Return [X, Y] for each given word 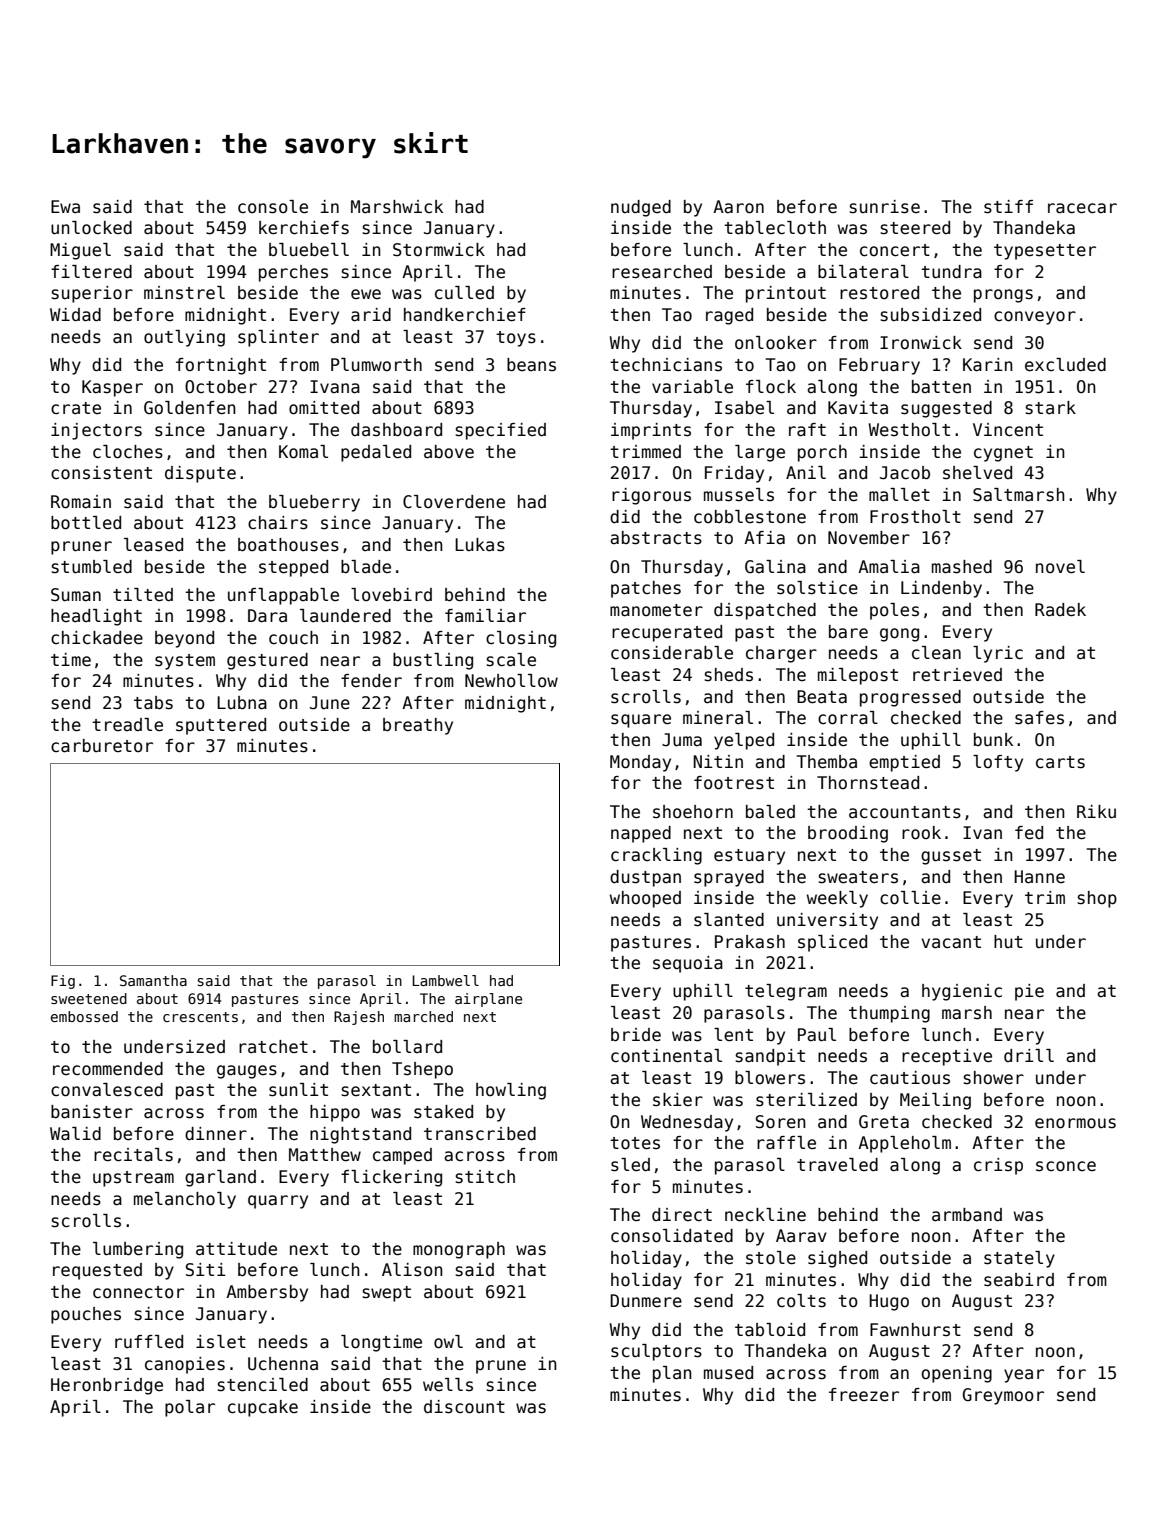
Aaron [738, 207]
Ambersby [267, 1293]
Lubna [242, 703]
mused [728, 1373]
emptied [904, 763]
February [879, 366]
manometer [656, 610]
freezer [864, 1395]
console [273, 207]
